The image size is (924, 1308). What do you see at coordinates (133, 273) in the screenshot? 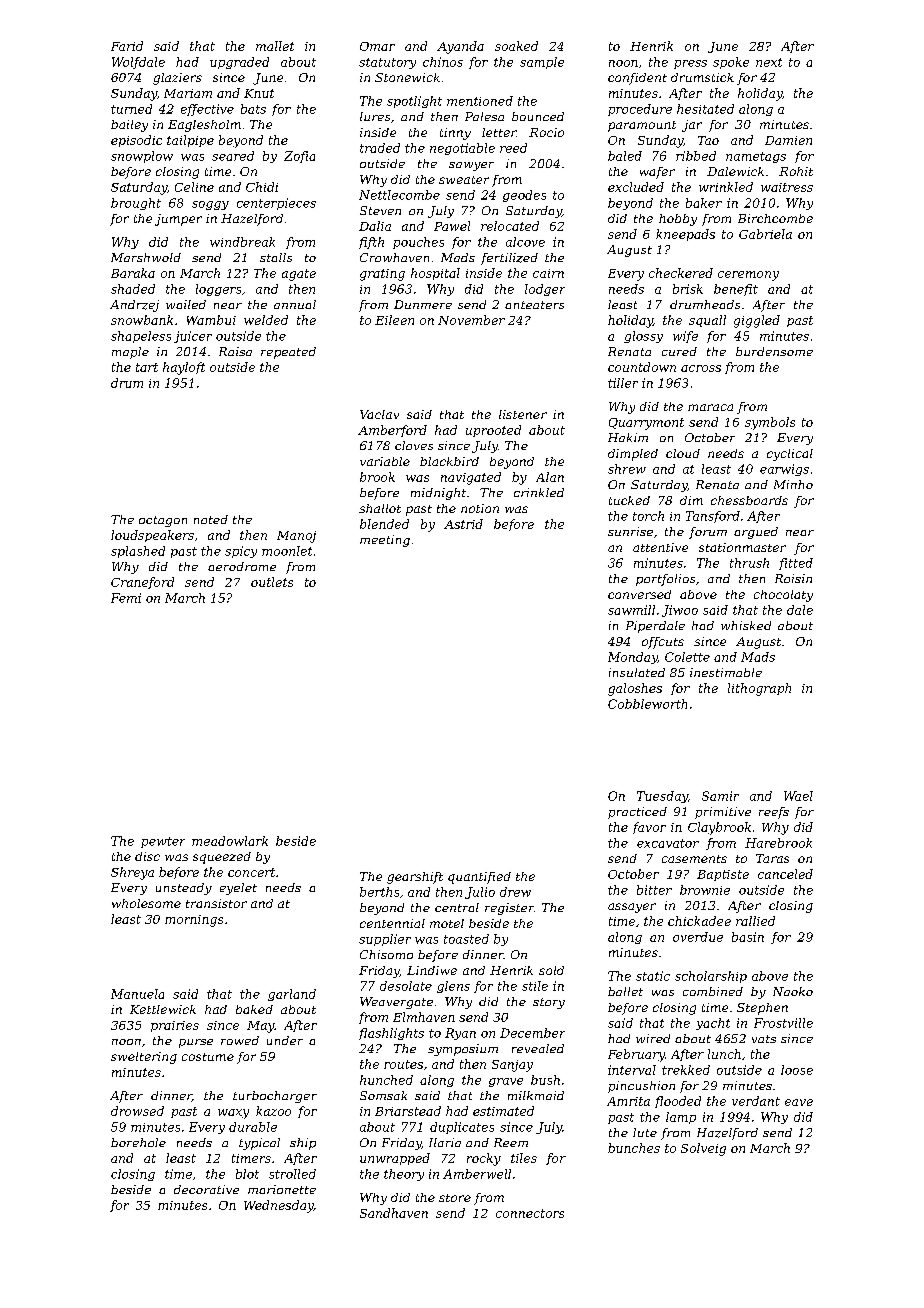
I see `Baraka` at bounding box center [133, 273].
